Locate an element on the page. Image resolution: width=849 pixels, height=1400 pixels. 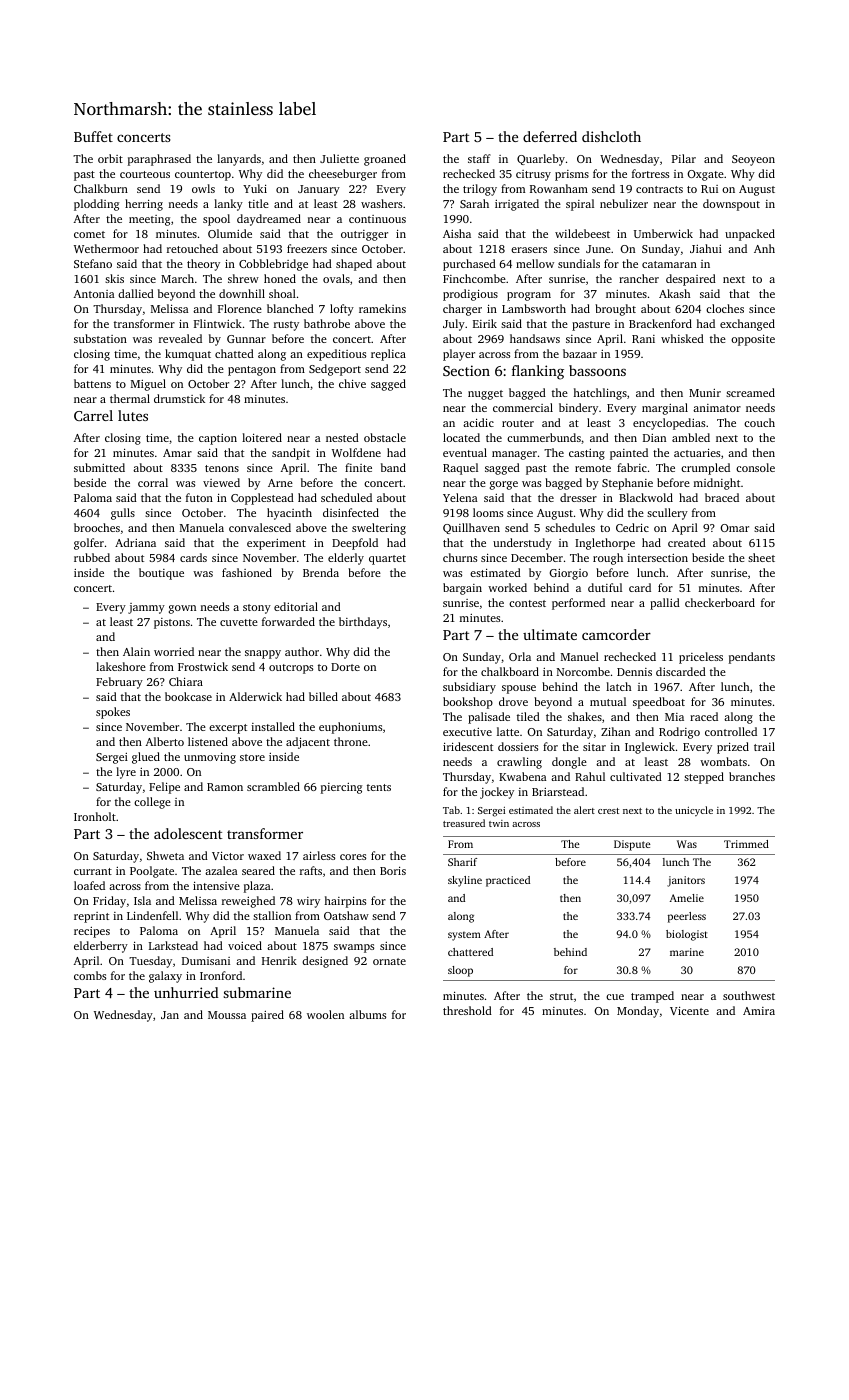
deferred is located at coordinates (550, 136).
